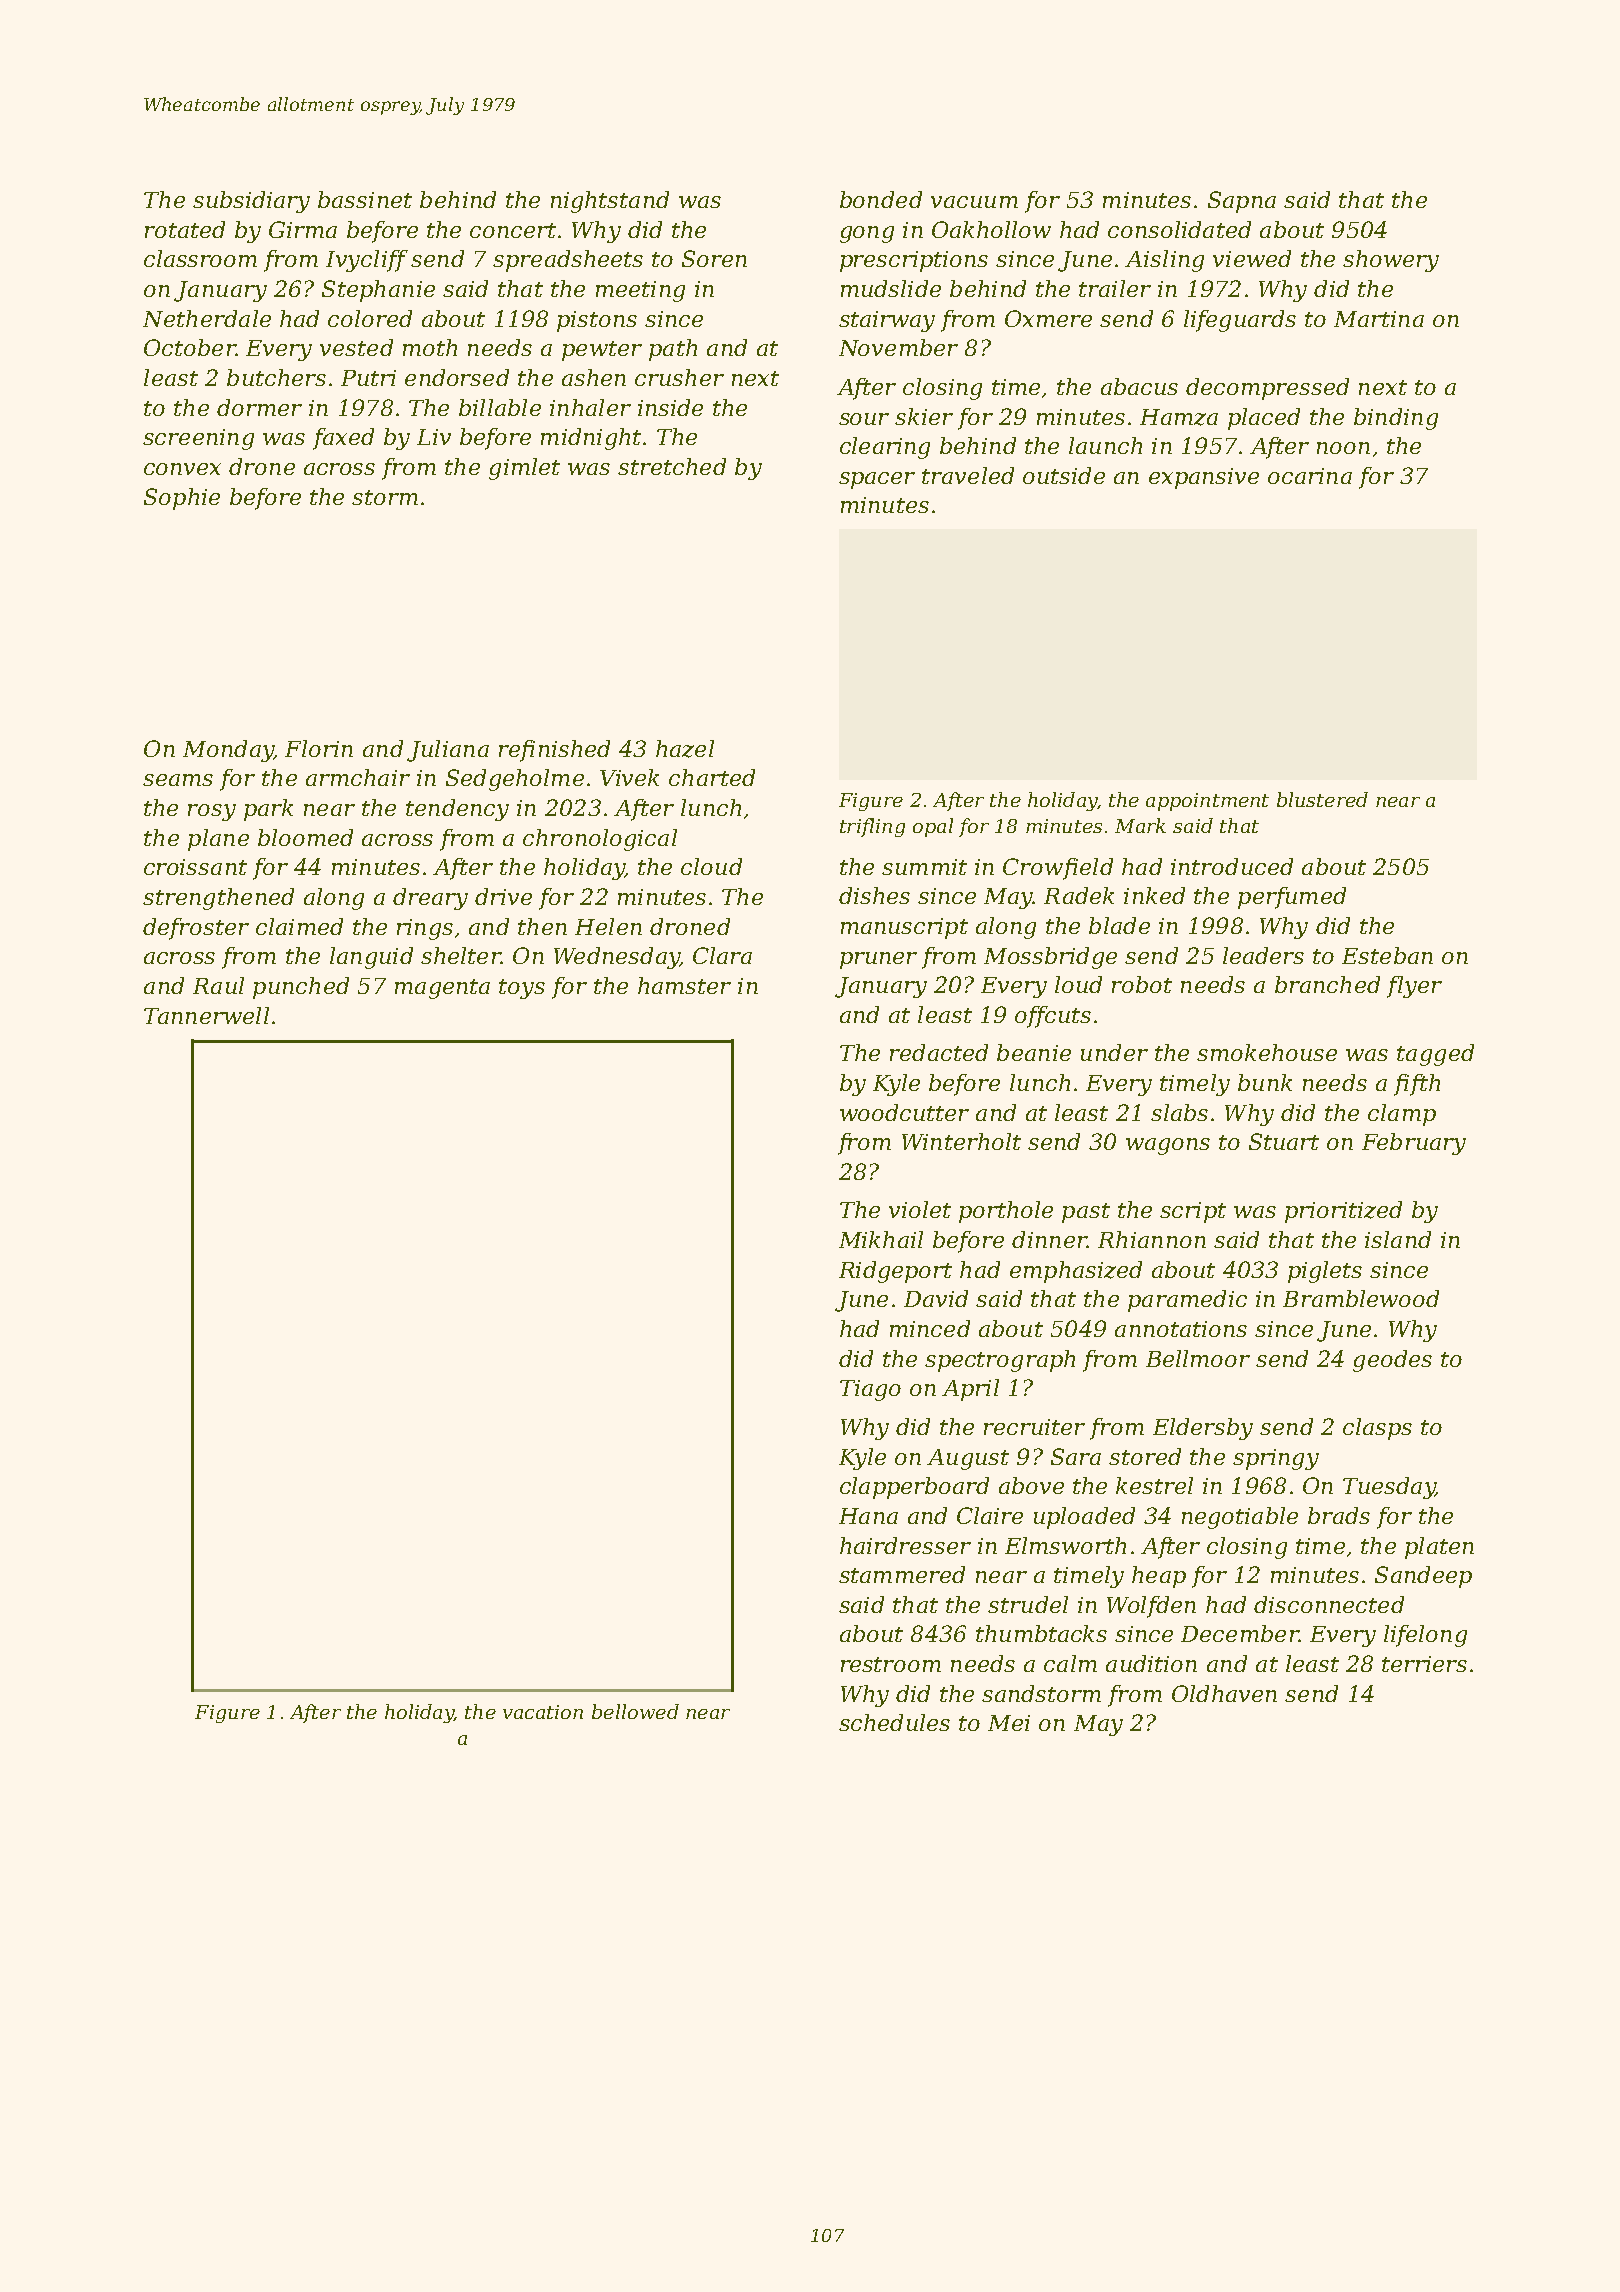 Image resolution: width=1620 pixels, height=2292 pixels. Describe the element at coordinates (1267, 389) in the page. I see `decompressed` at that location.
